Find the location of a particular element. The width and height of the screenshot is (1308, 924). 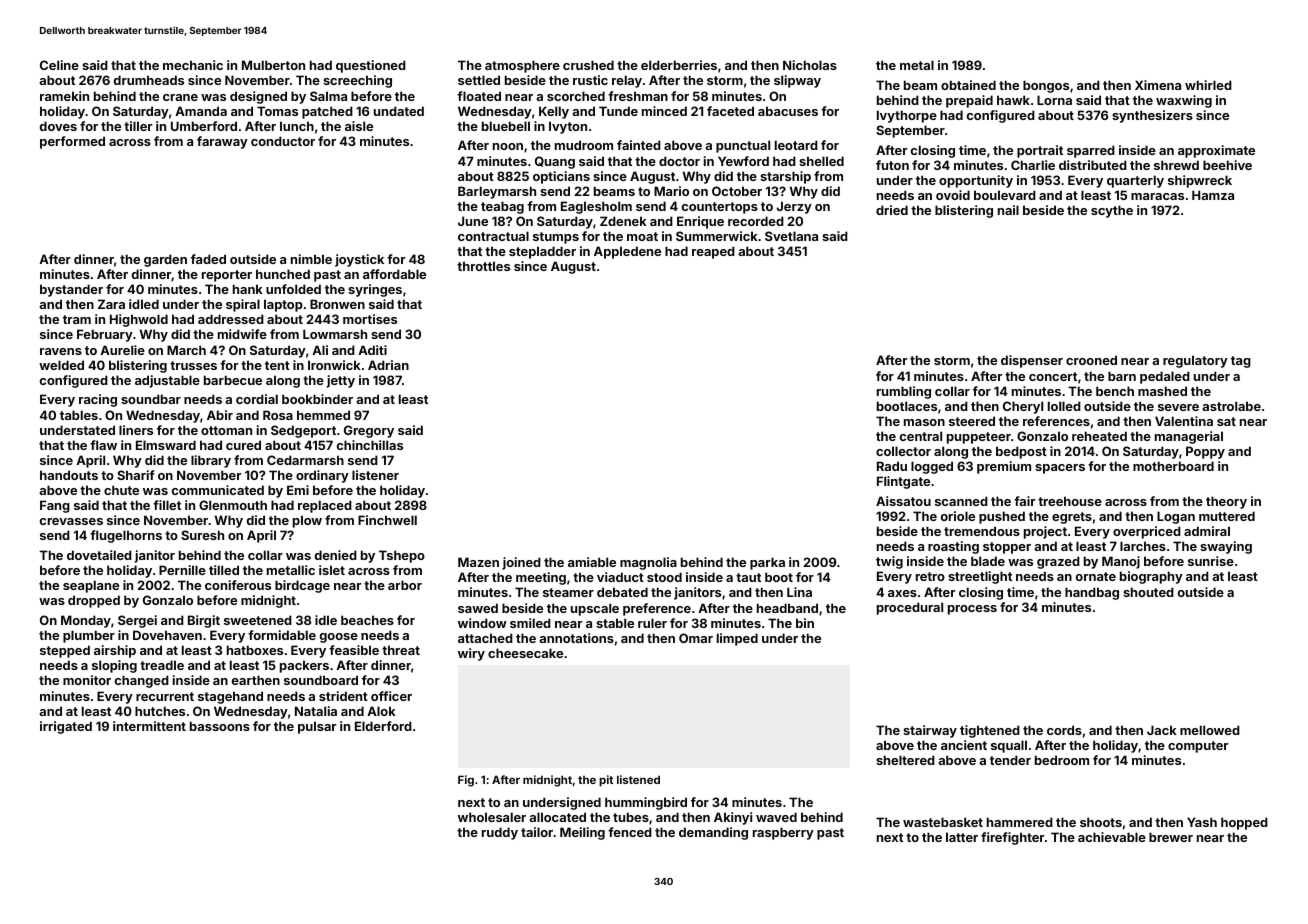

wholesaler is located at coordinates (492, 817).
